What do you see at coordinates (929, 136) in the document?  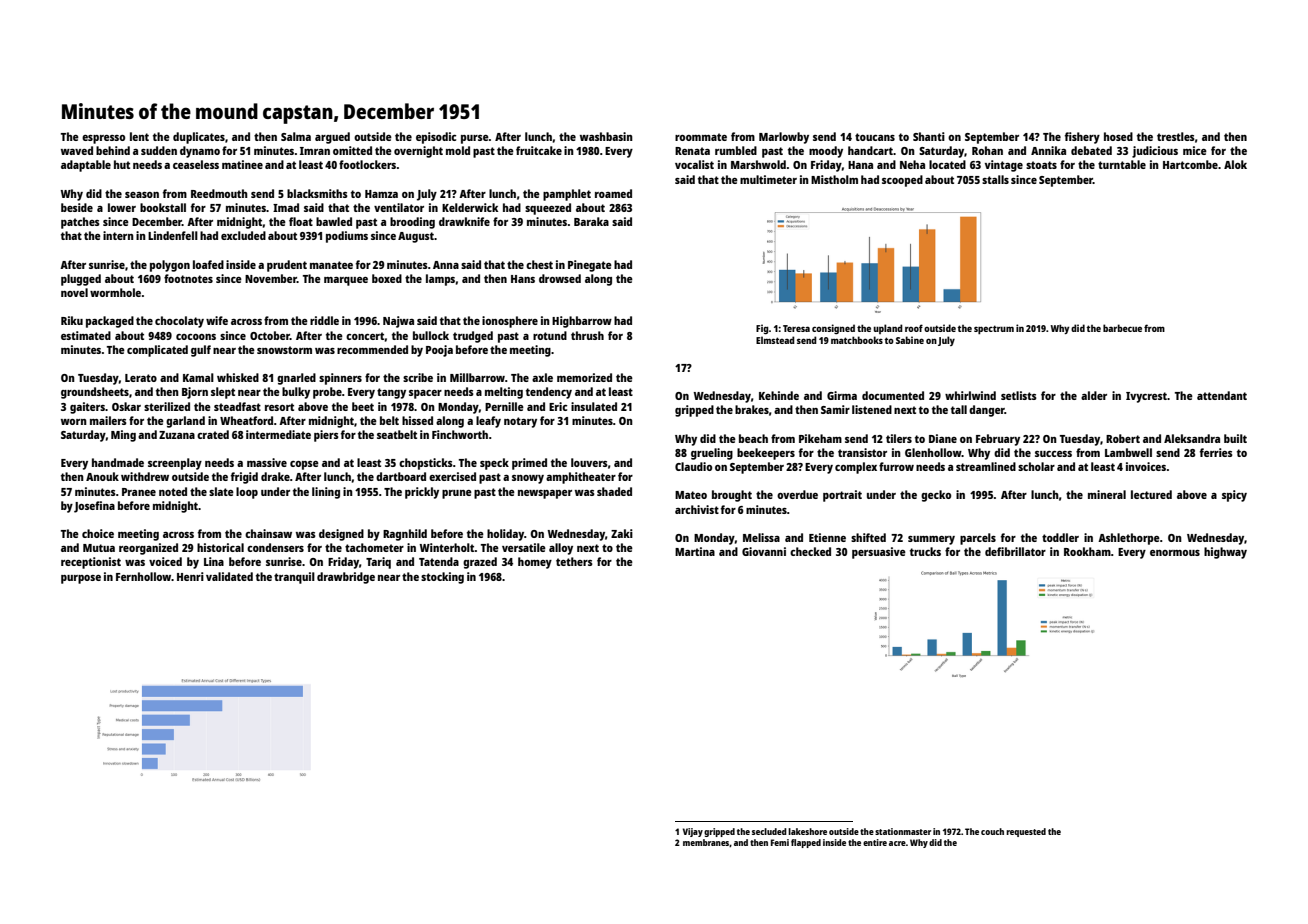 I see `Shanti` at bounding box center [929, 136].
